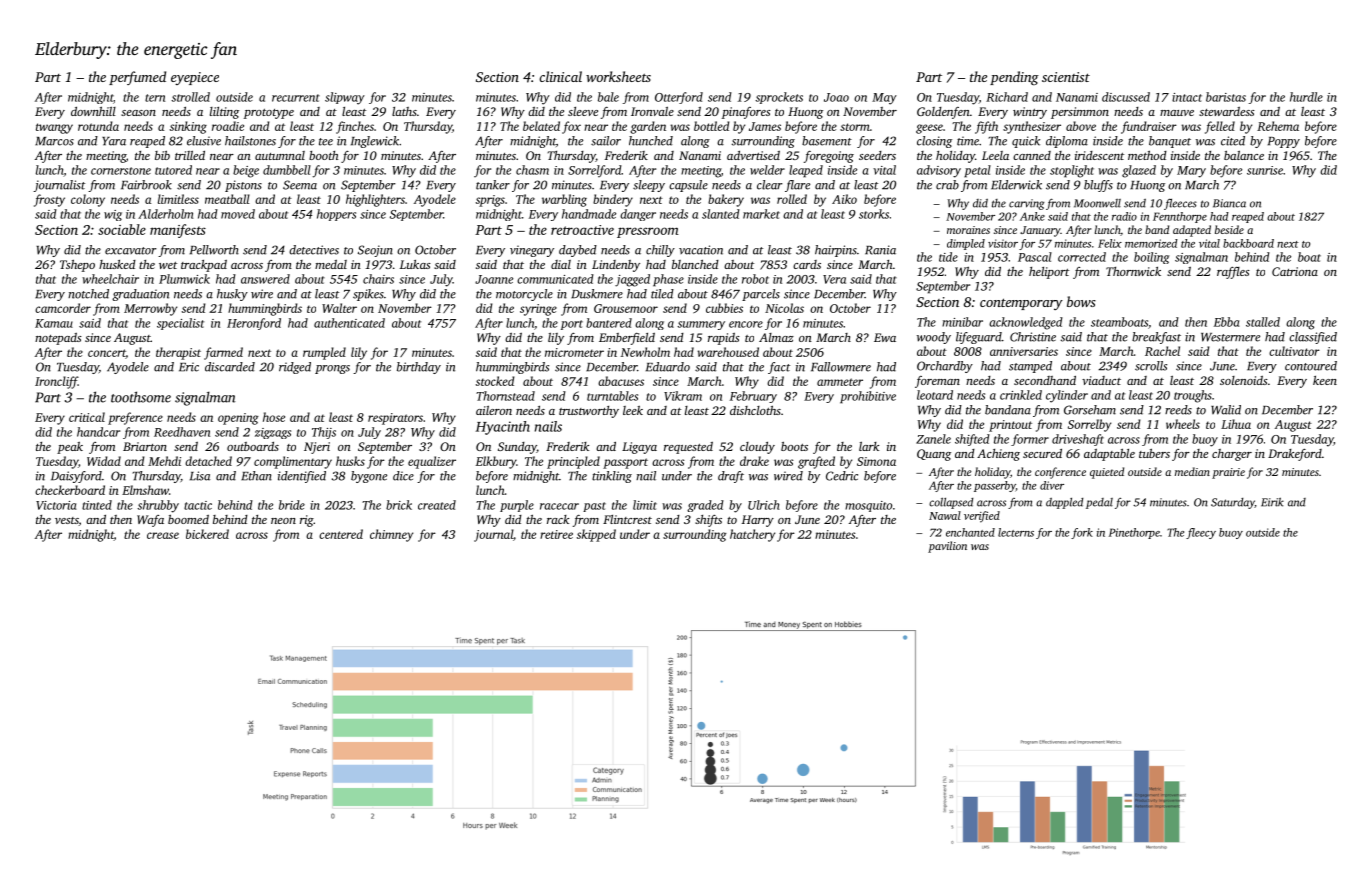  Describe the element at coordinates (56, 382) in the image. I see `Ironcliff` at that location.
